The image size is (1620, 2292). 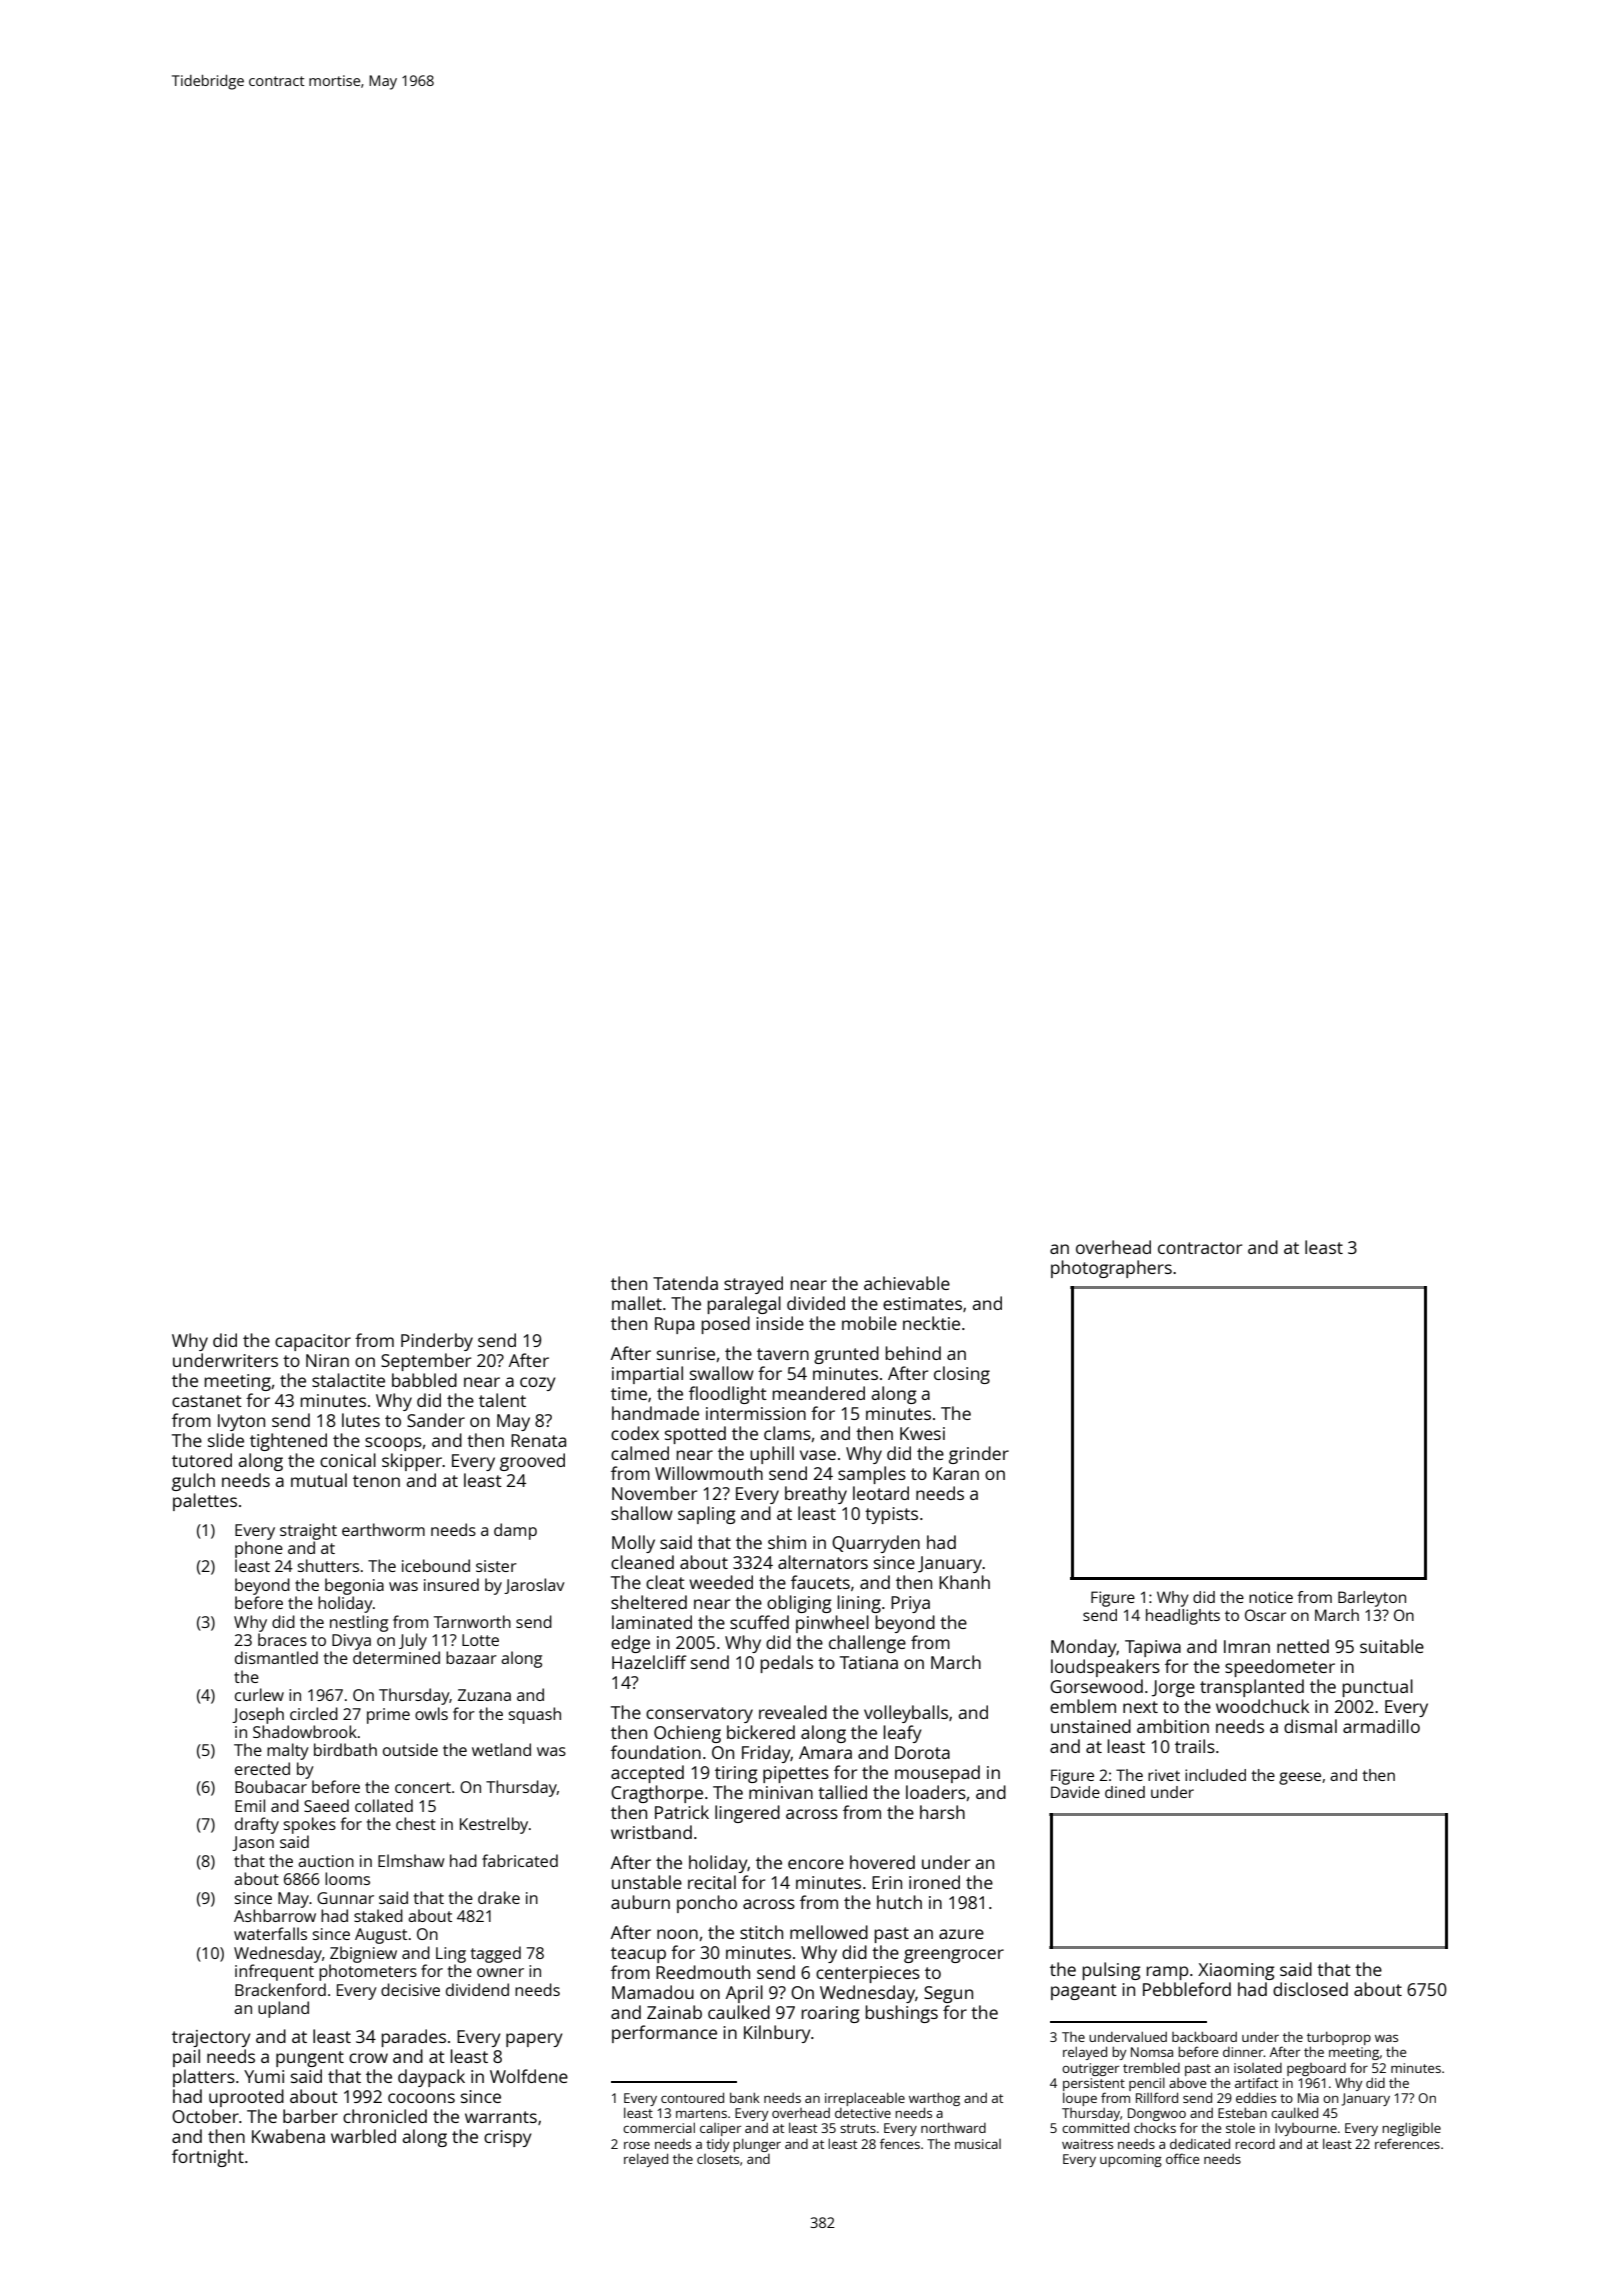 I want to click on photographers, so click(x=1111, y=1269).
